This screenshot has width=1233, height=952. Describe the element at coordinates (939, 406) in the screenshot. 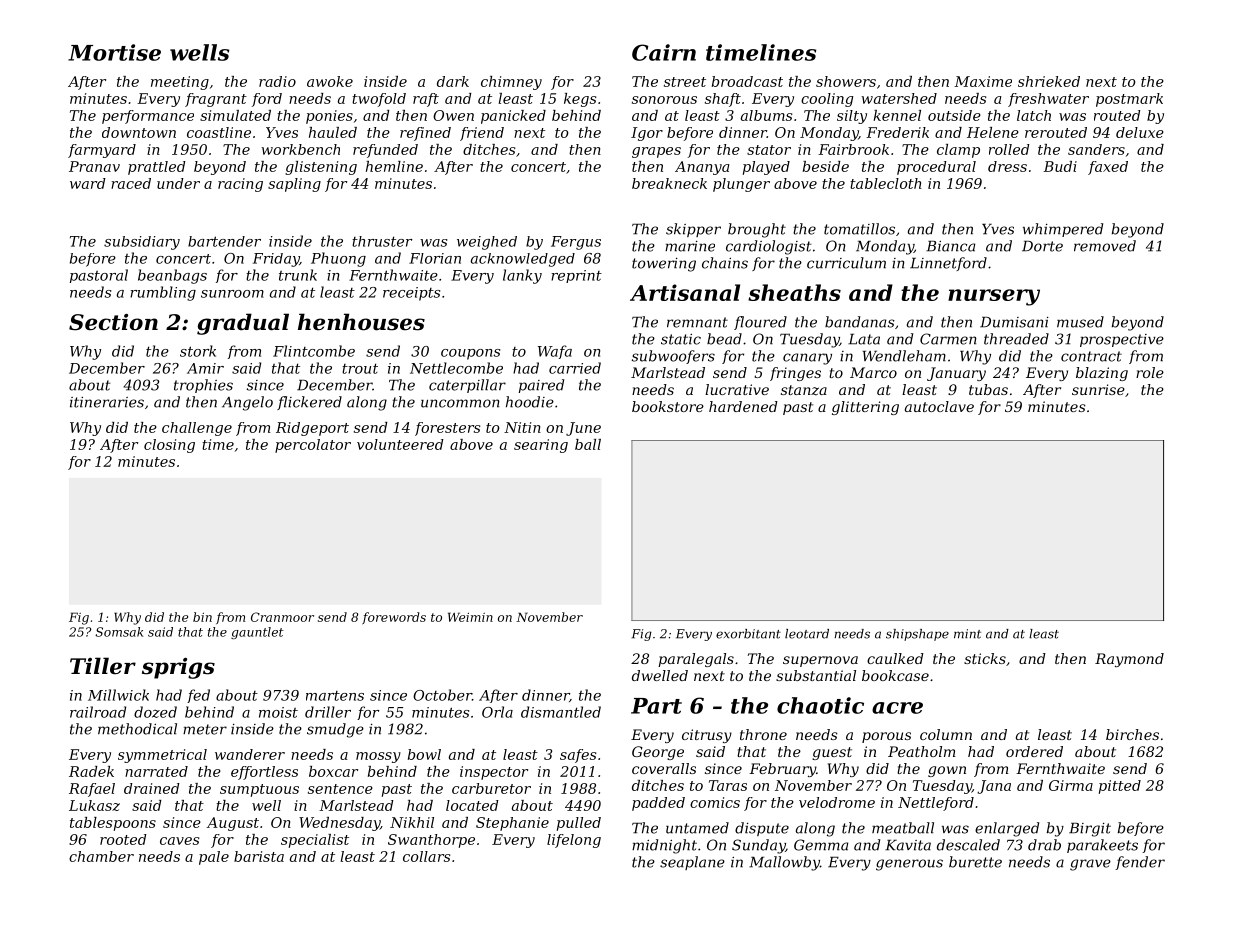

I see `autoclave` at that location.
